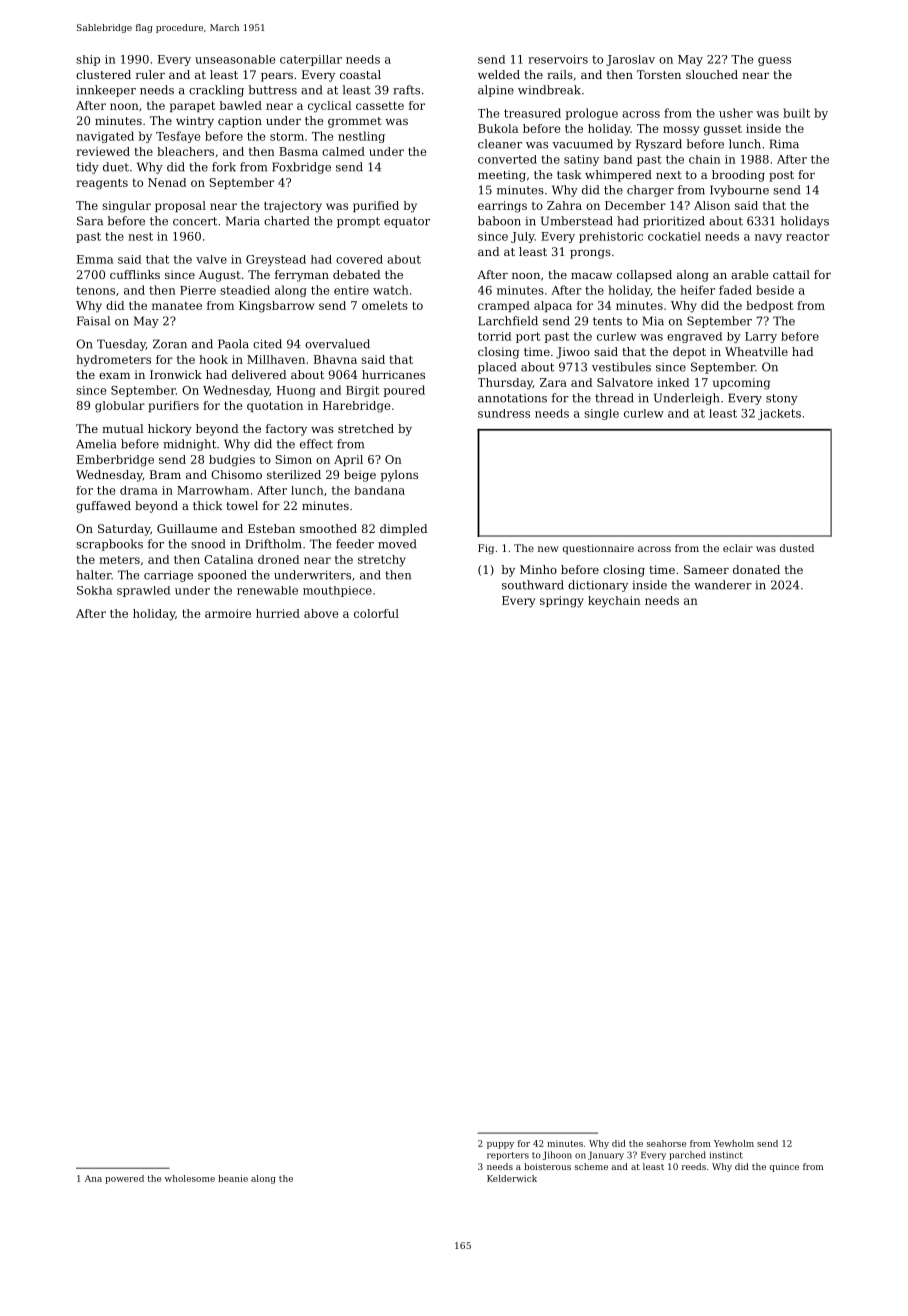 The width and height of the image is (908, 1316). Describe the element at coordinates (222, 576) in the image. I see `spooned` at that location.
